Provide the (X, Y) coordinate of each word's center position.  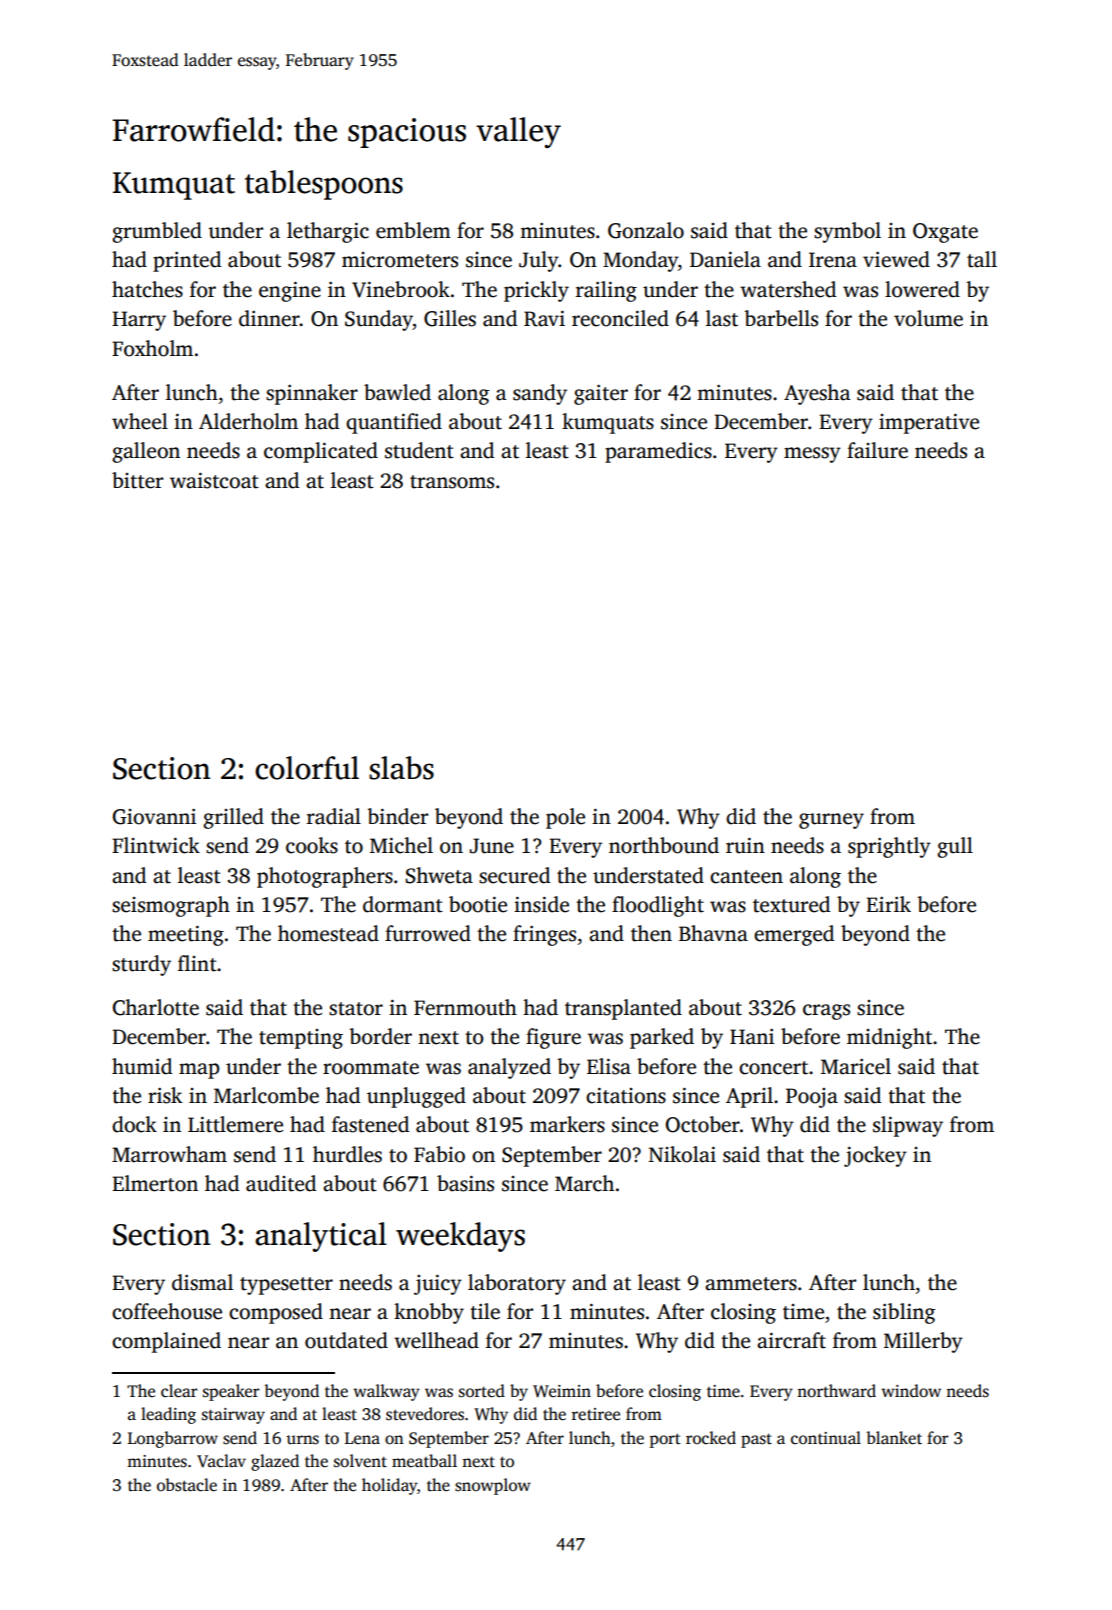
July (539, 261)
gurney (831, 821)
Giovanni (154, 817)
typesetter (286, 1286)
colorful (307, 768)
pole (565, 818)
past (756, 1440)
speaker (231, 1392)
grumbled (157, 232)
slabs (401, 768)
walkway (386, 1392)
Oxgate (945, 233)
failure (877, 450)
